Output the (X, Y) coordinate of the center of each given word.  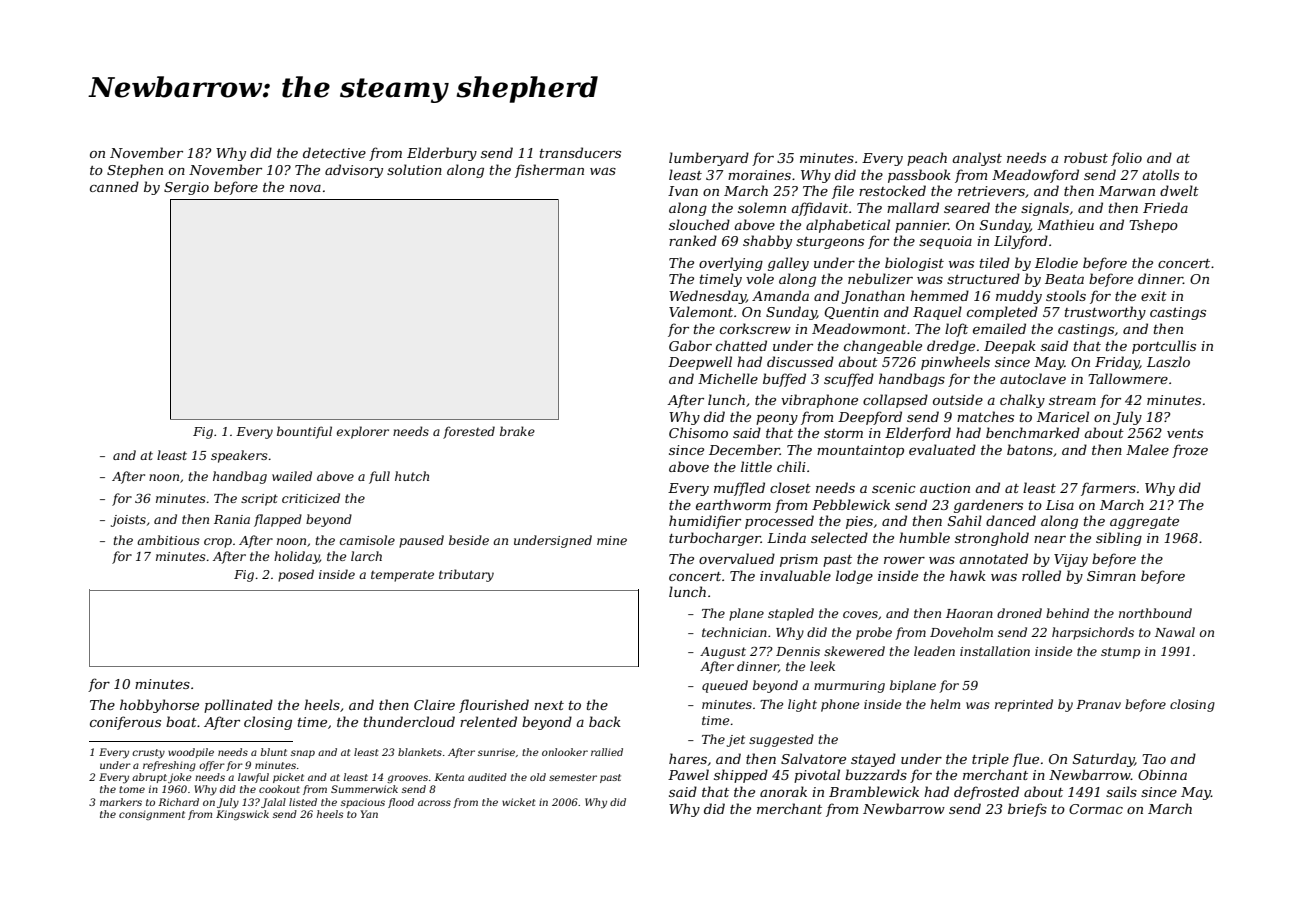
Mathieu (1065, 224)
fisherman (549, 171)
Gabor (690, 345)
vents (1185, 433)
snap (303, 754)
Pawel (688, 774)
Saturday (1104, 760)
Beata (1064, 279)
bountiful (304, 432)
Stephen (135, 171)
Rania (232, 519)
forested (469, 432)
